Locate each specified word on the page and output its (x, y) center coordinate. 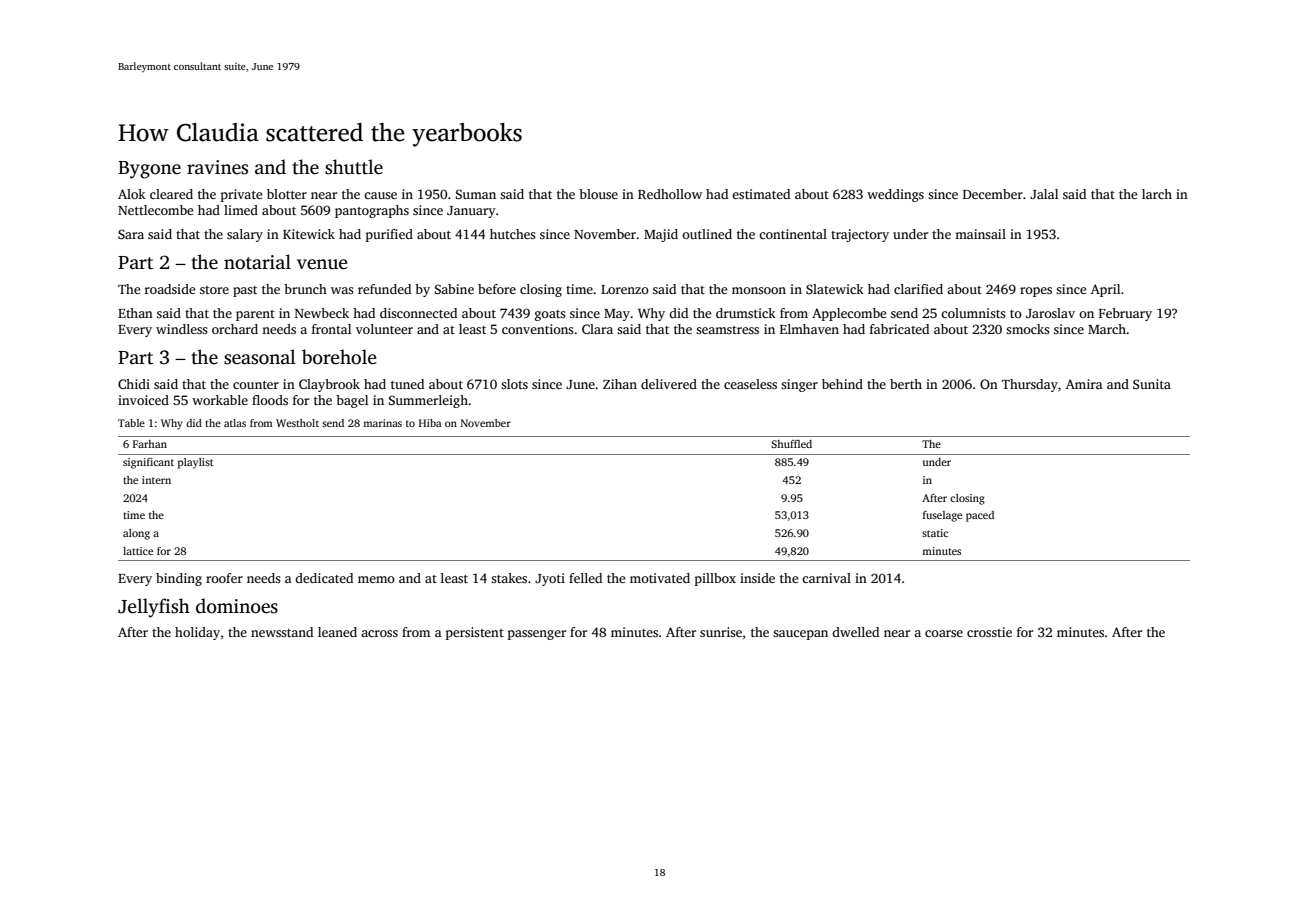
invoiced (143, 400)
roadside (170, 289)
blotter (287, 194)
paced (980, 516)
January (471, 212)
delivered (669, 384)
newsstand (282, 632)
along (136, 534)
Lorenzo (625, 289)
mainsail (980, 234)
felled (585, 578)
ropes (1036, 292)
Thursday (1030, 385)
